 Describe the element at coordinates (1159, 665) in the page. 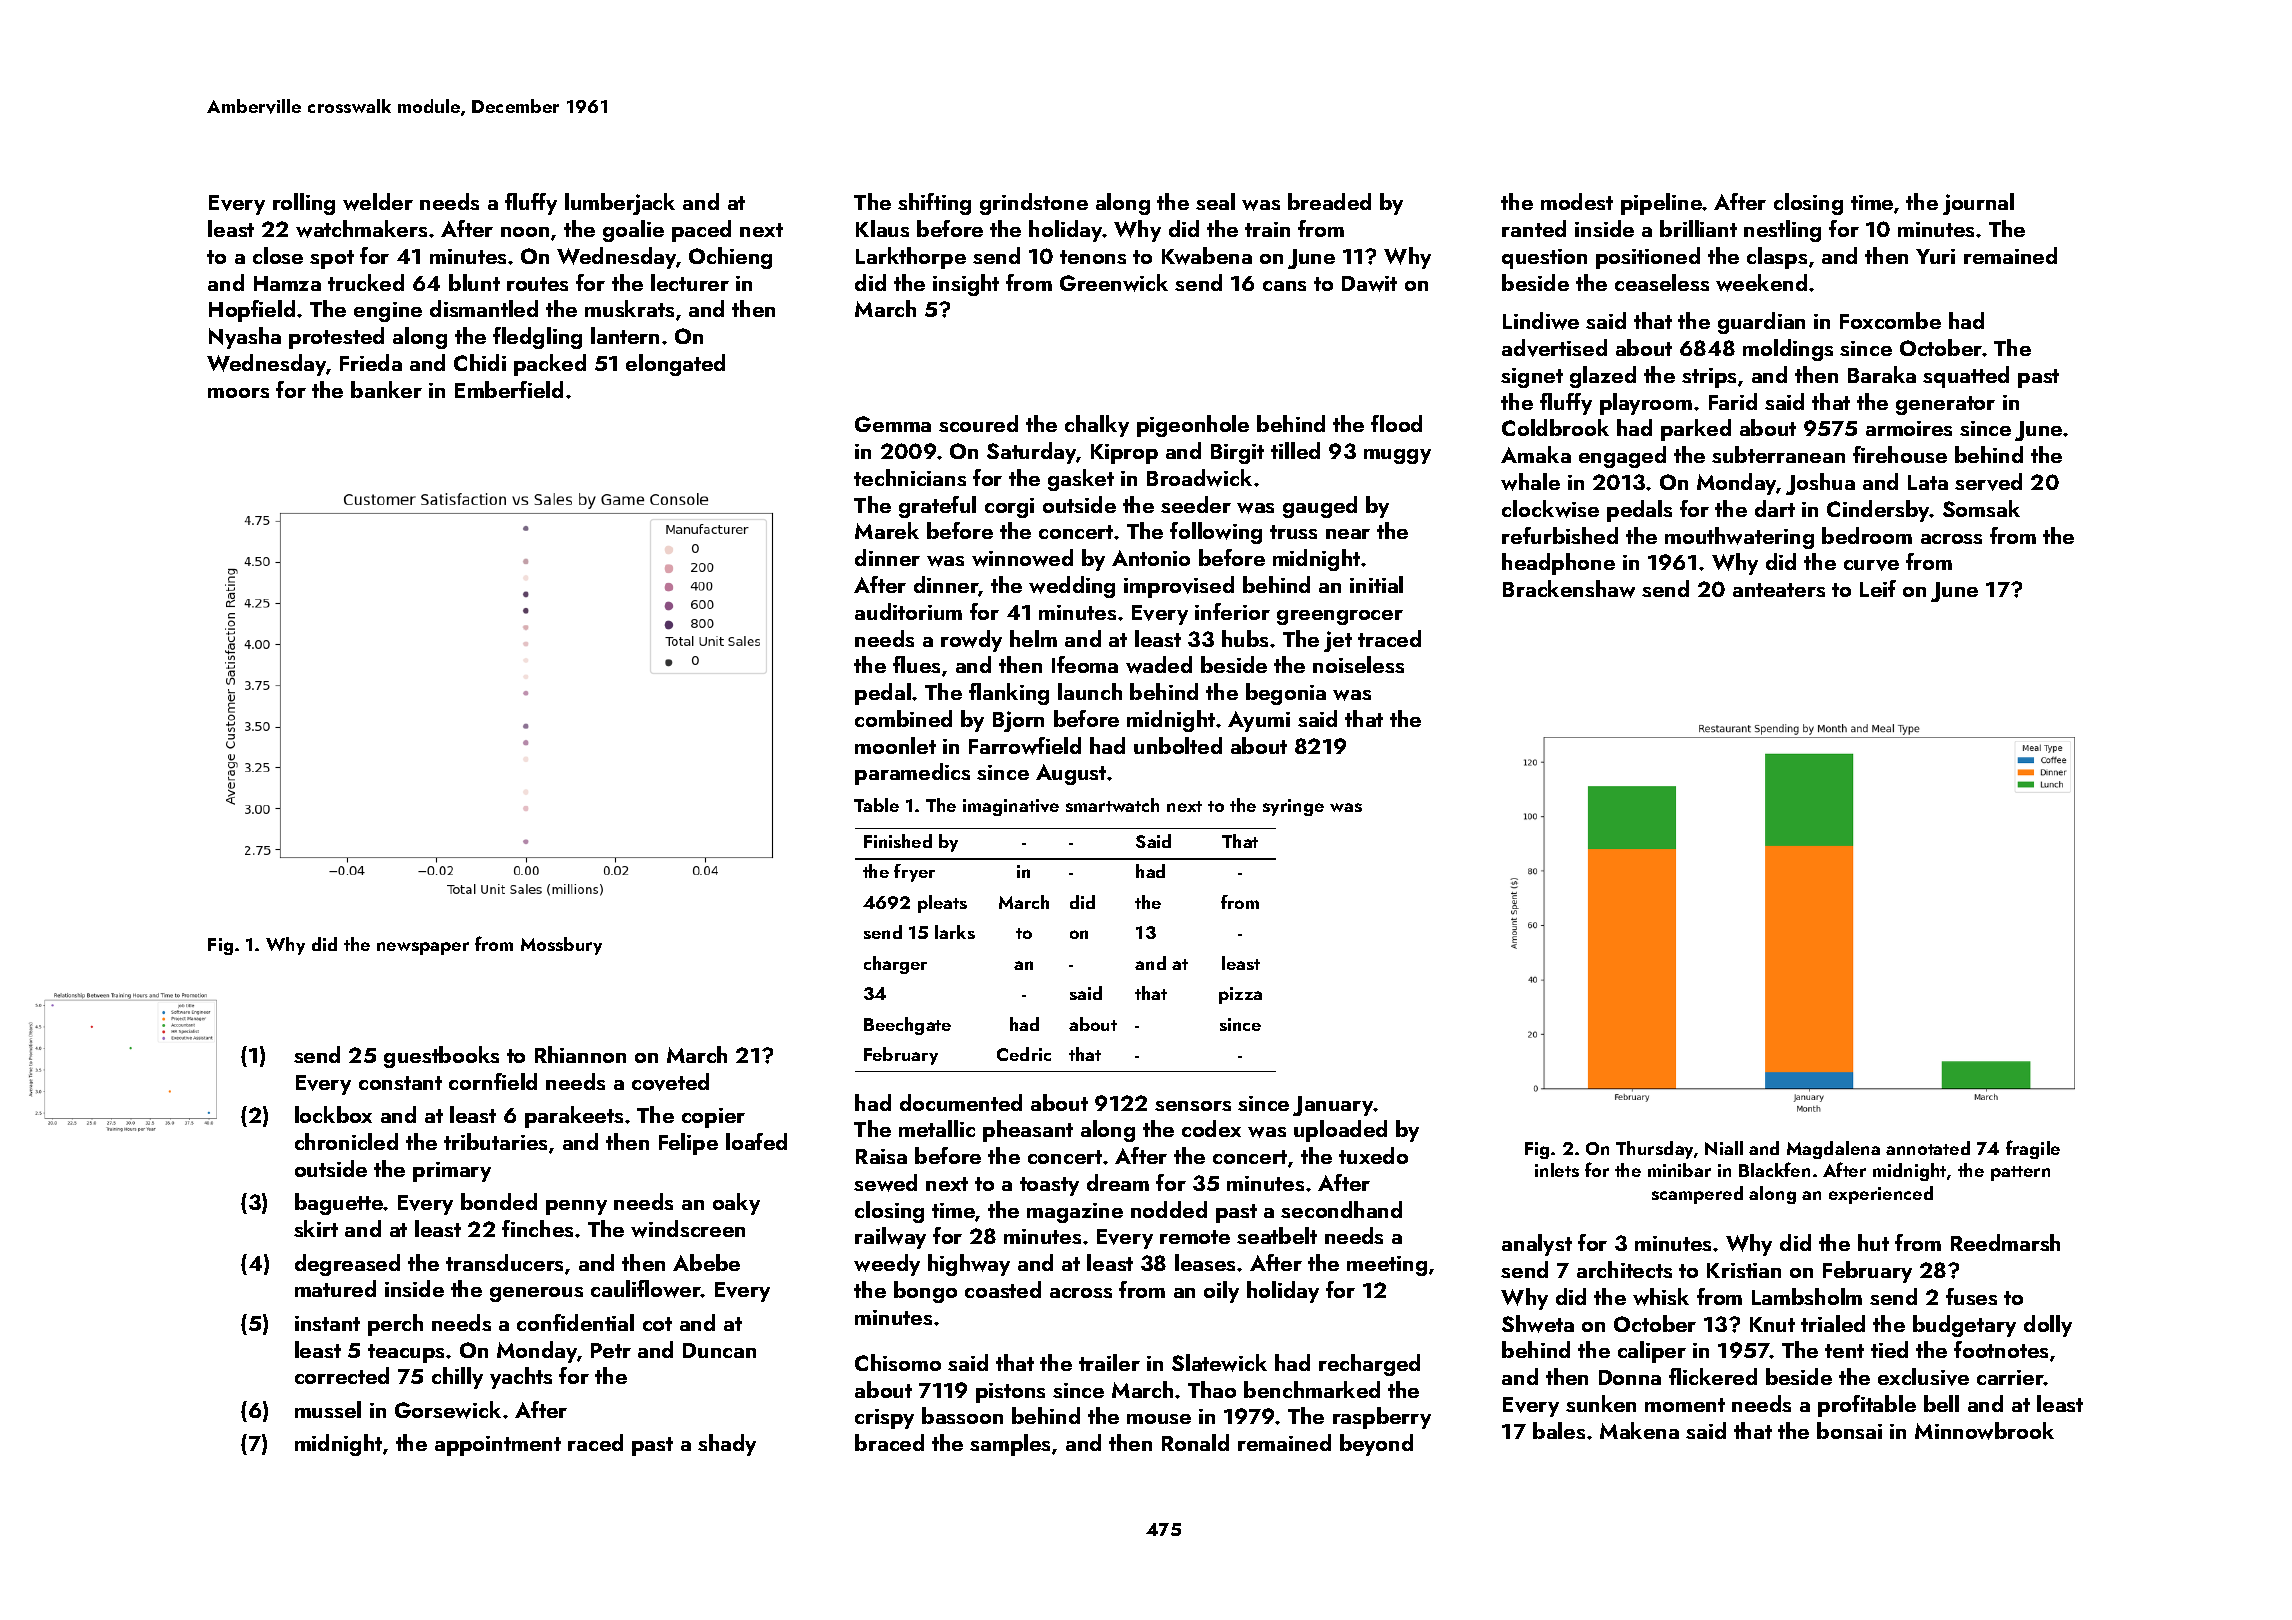

I see `waded` at that location.
